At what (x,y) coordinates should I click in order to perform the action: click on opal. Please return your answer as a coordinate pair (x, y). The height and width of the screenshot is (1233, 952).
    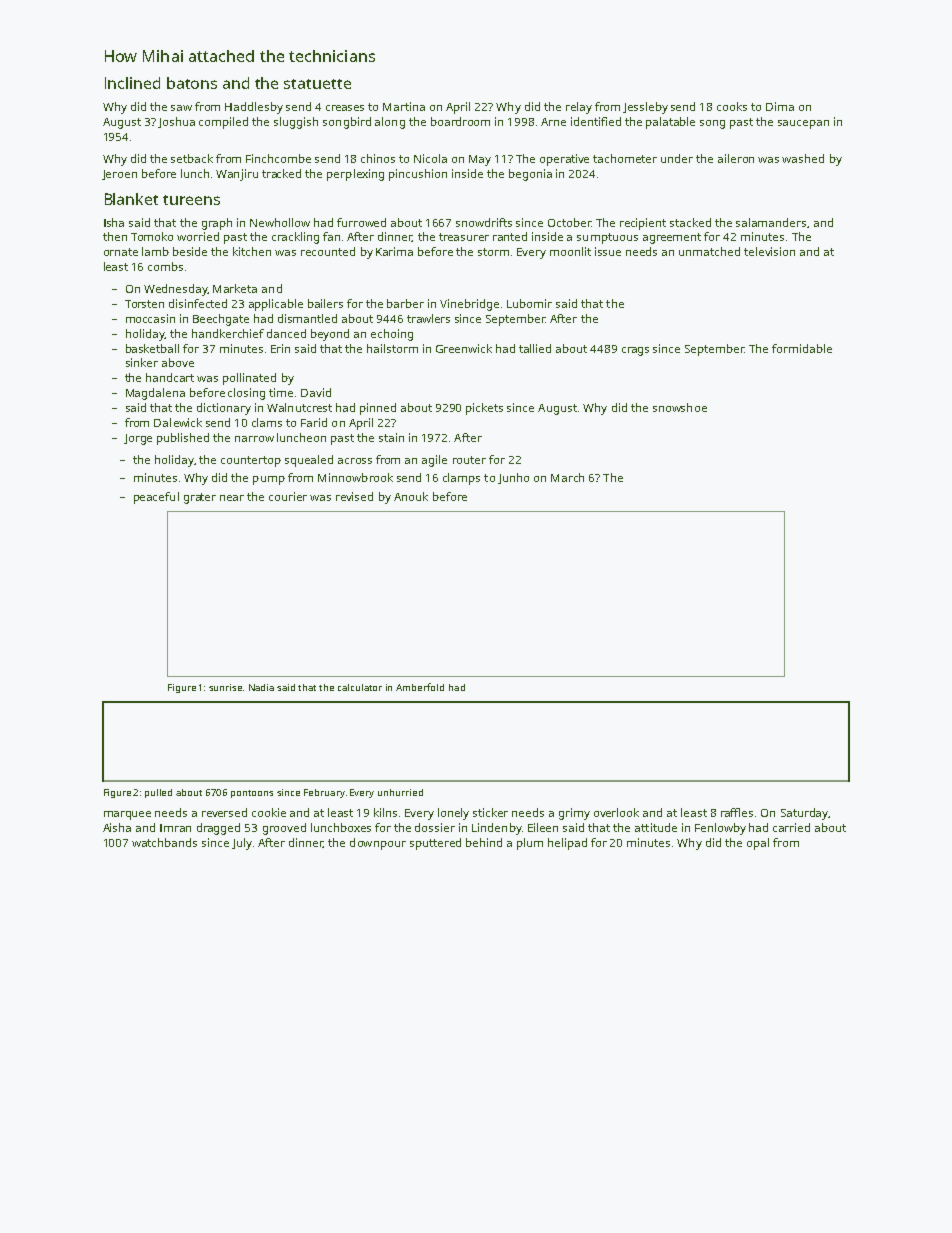
    Looking at the image, I should click on (758, 844).
